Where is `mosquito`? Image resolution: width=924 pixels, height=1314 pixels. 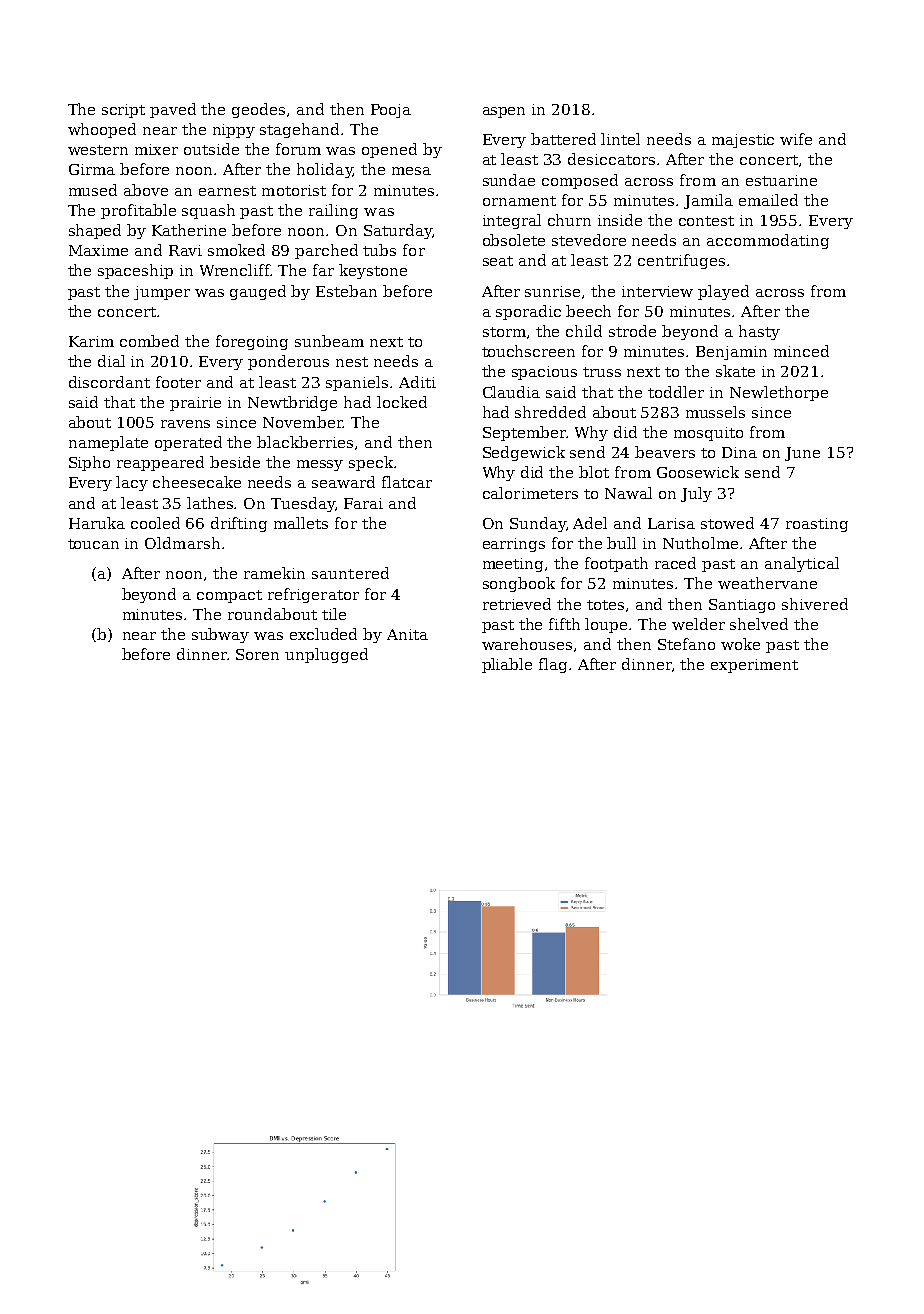 mosquito is located at coordinates (708, 434).
